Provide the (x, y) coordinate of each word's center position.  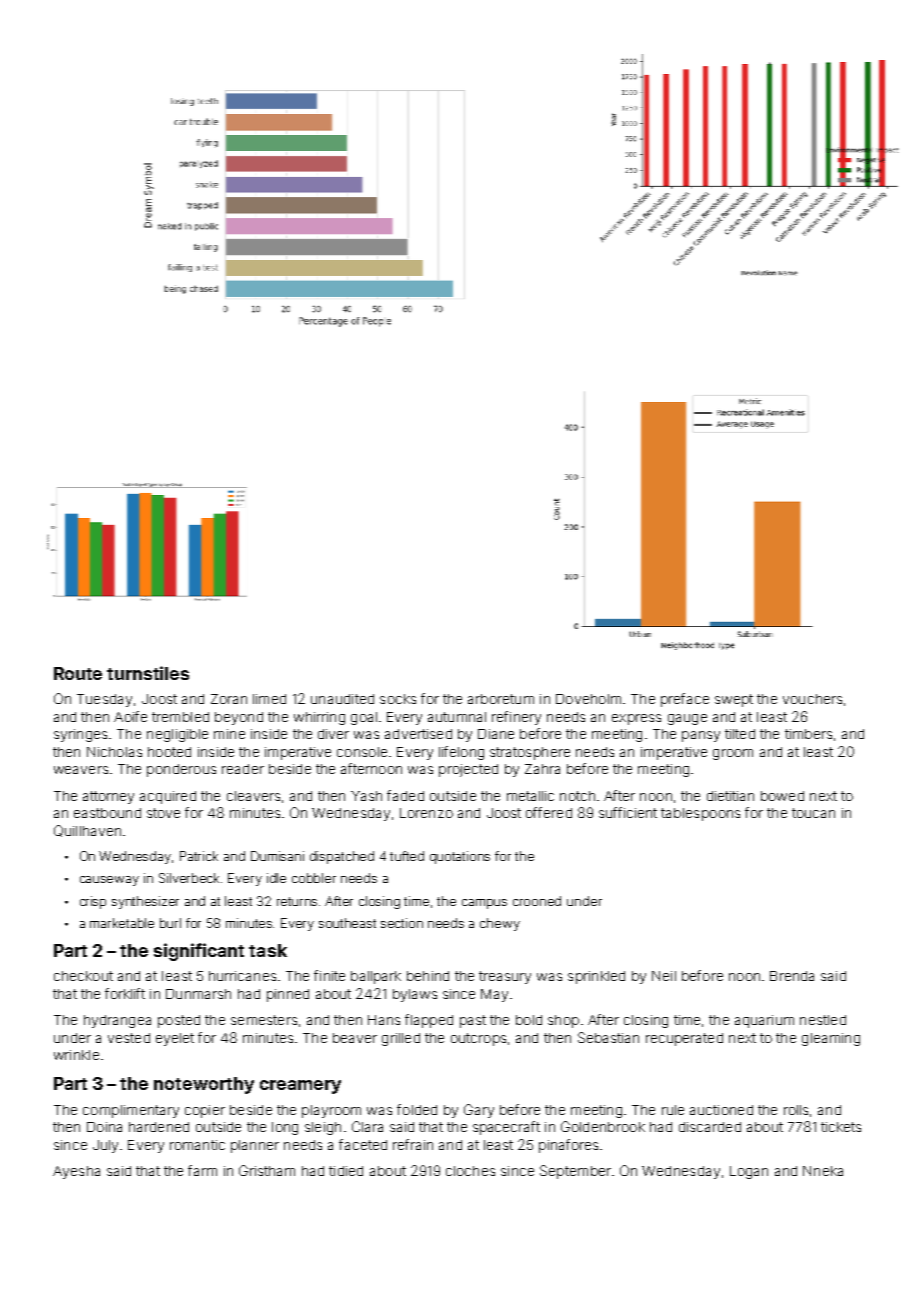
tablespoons (700, 814)
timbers (808, 734)
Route (78, 673)
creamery (300, 1087)
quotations (460, 857)
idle (276, 878)
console (362, 752)
